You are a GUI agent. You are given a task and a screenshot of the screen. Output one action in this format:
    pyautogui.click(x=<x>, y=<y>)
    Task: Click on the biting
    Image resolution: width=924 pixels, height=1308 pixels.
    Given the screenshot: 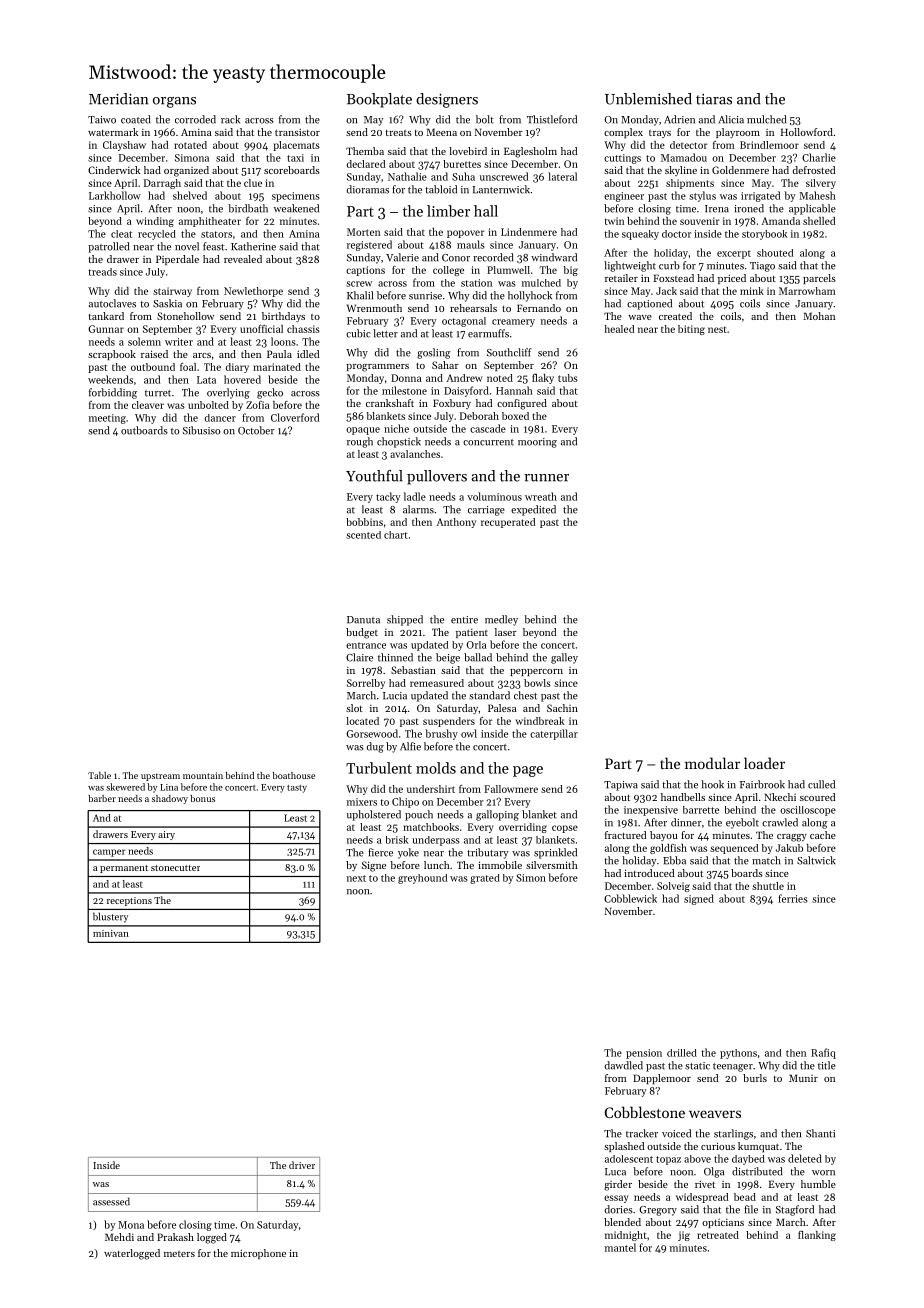 What is the action you would take?
    pyautogui.click(x=691, y=330)
